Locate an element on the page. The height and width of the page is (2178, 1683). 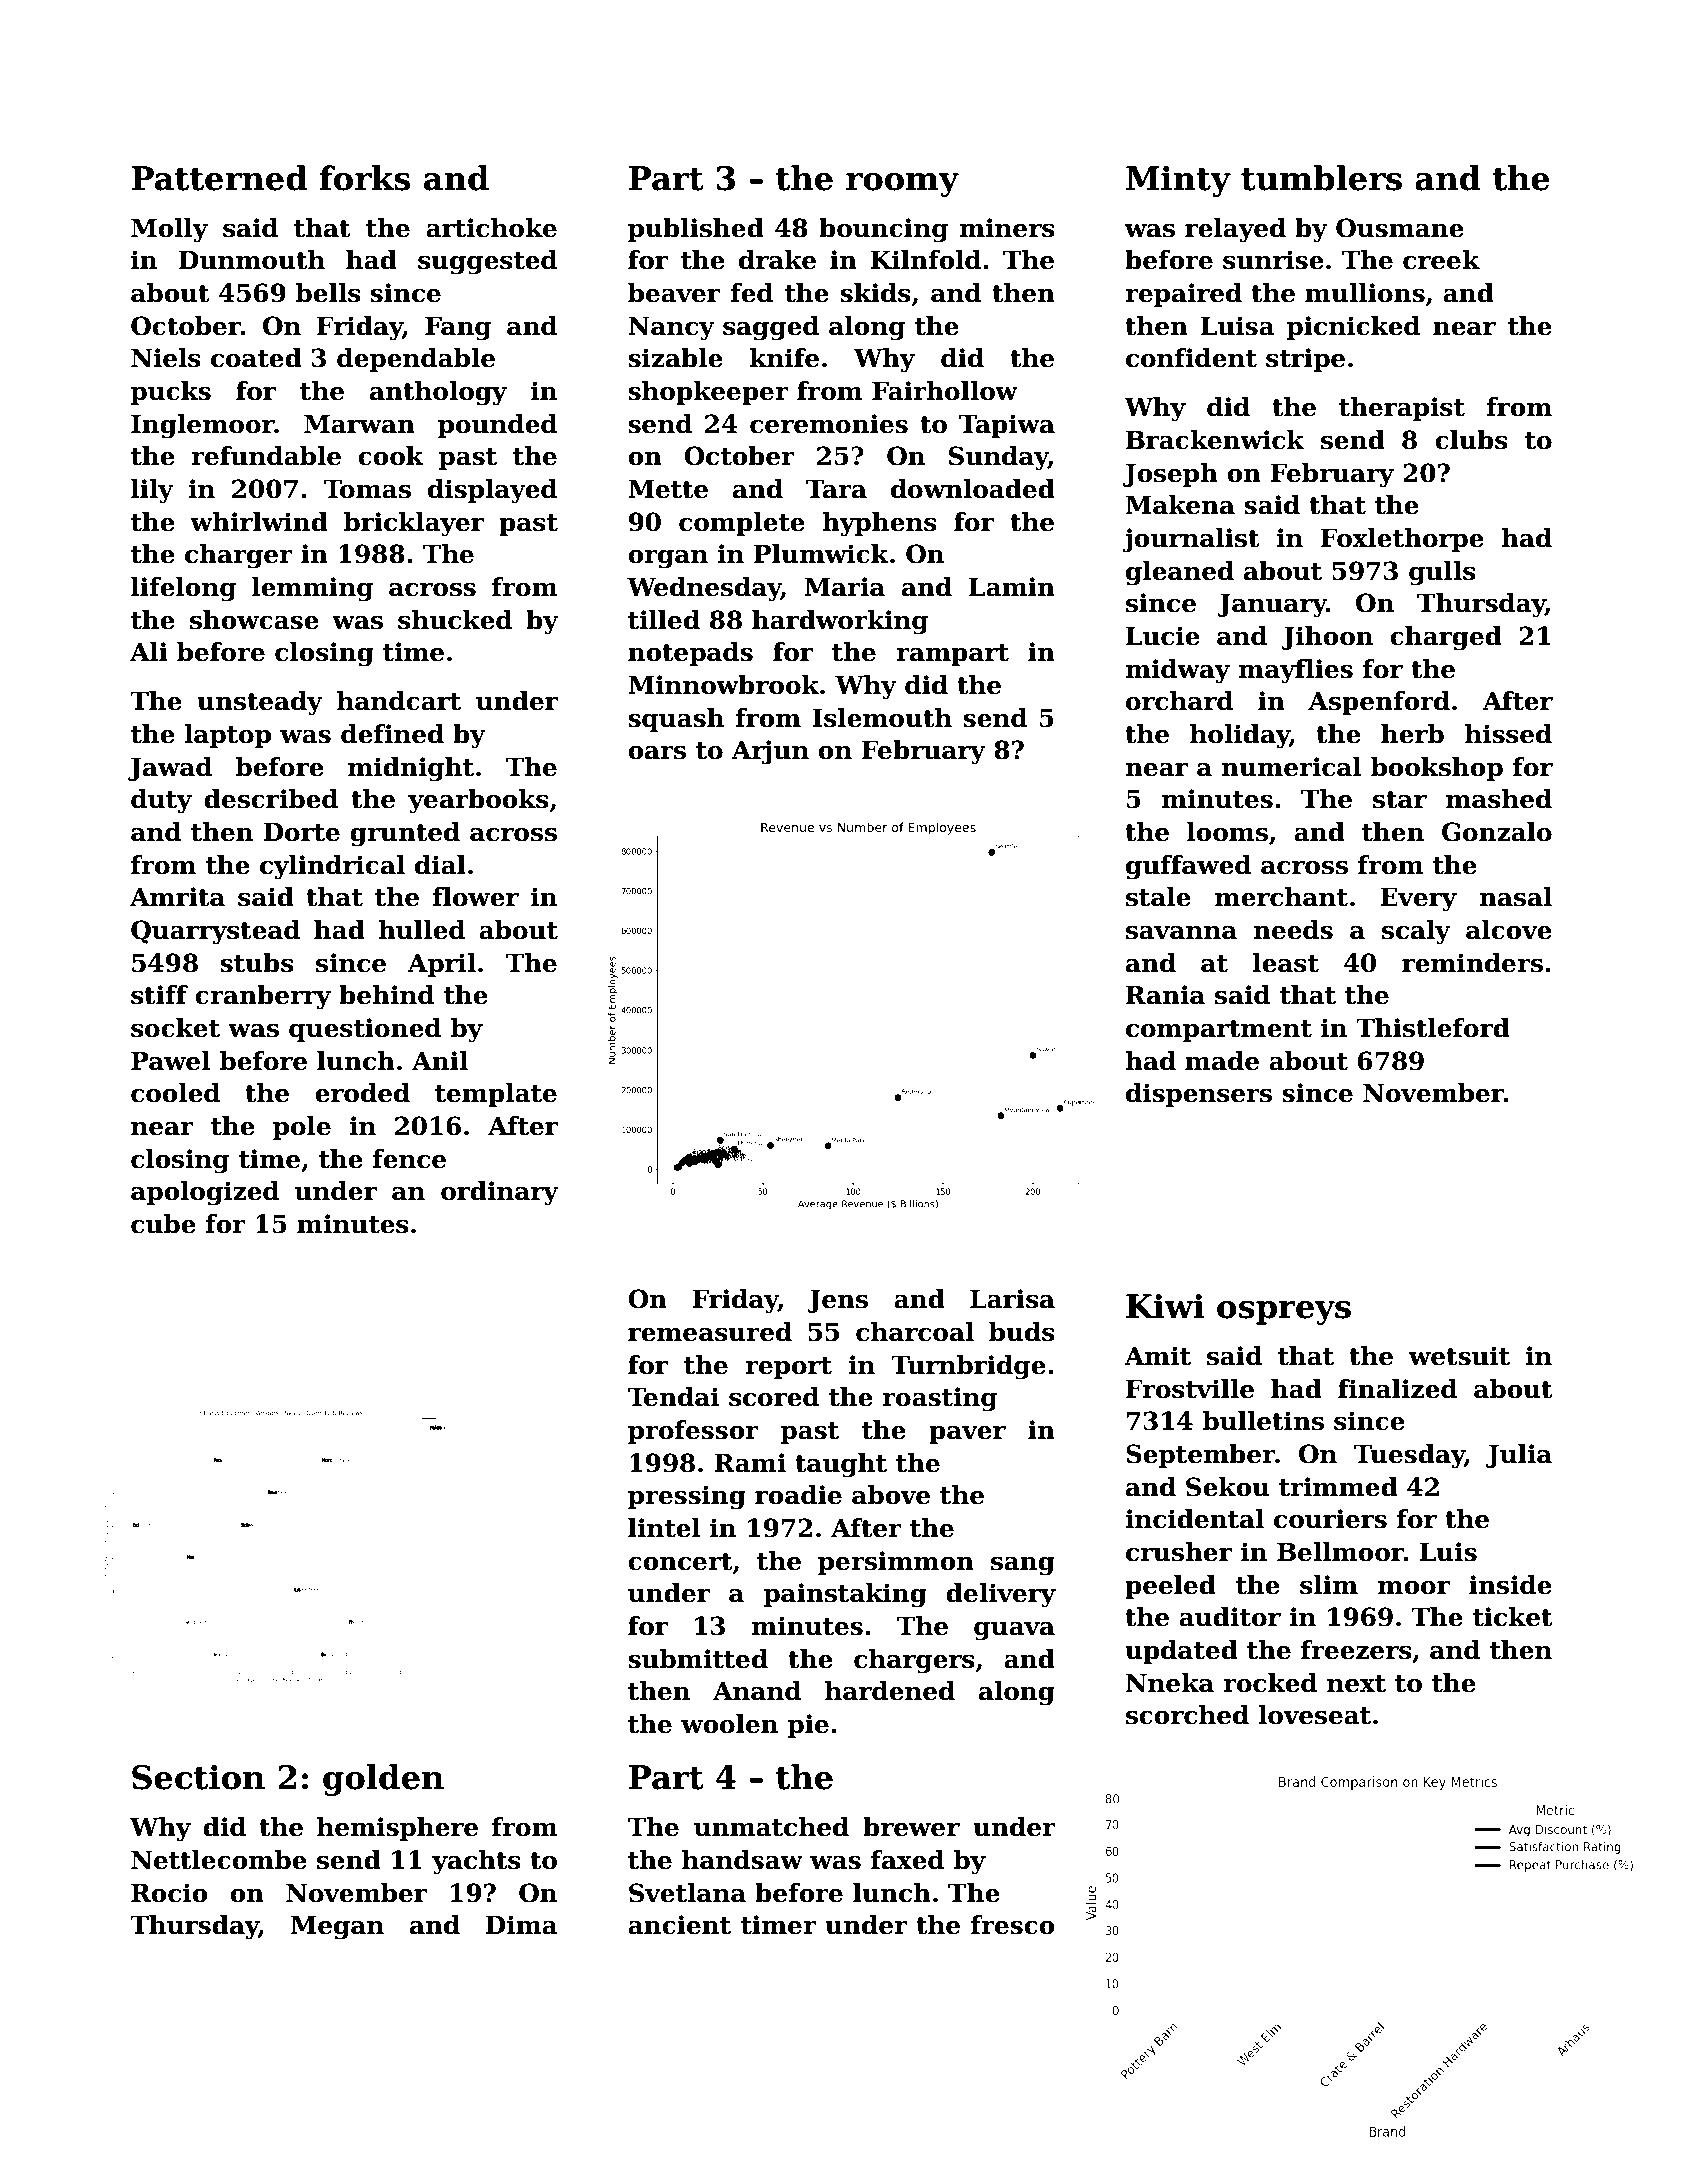
Minty is located at coordinates (1178, 181).
